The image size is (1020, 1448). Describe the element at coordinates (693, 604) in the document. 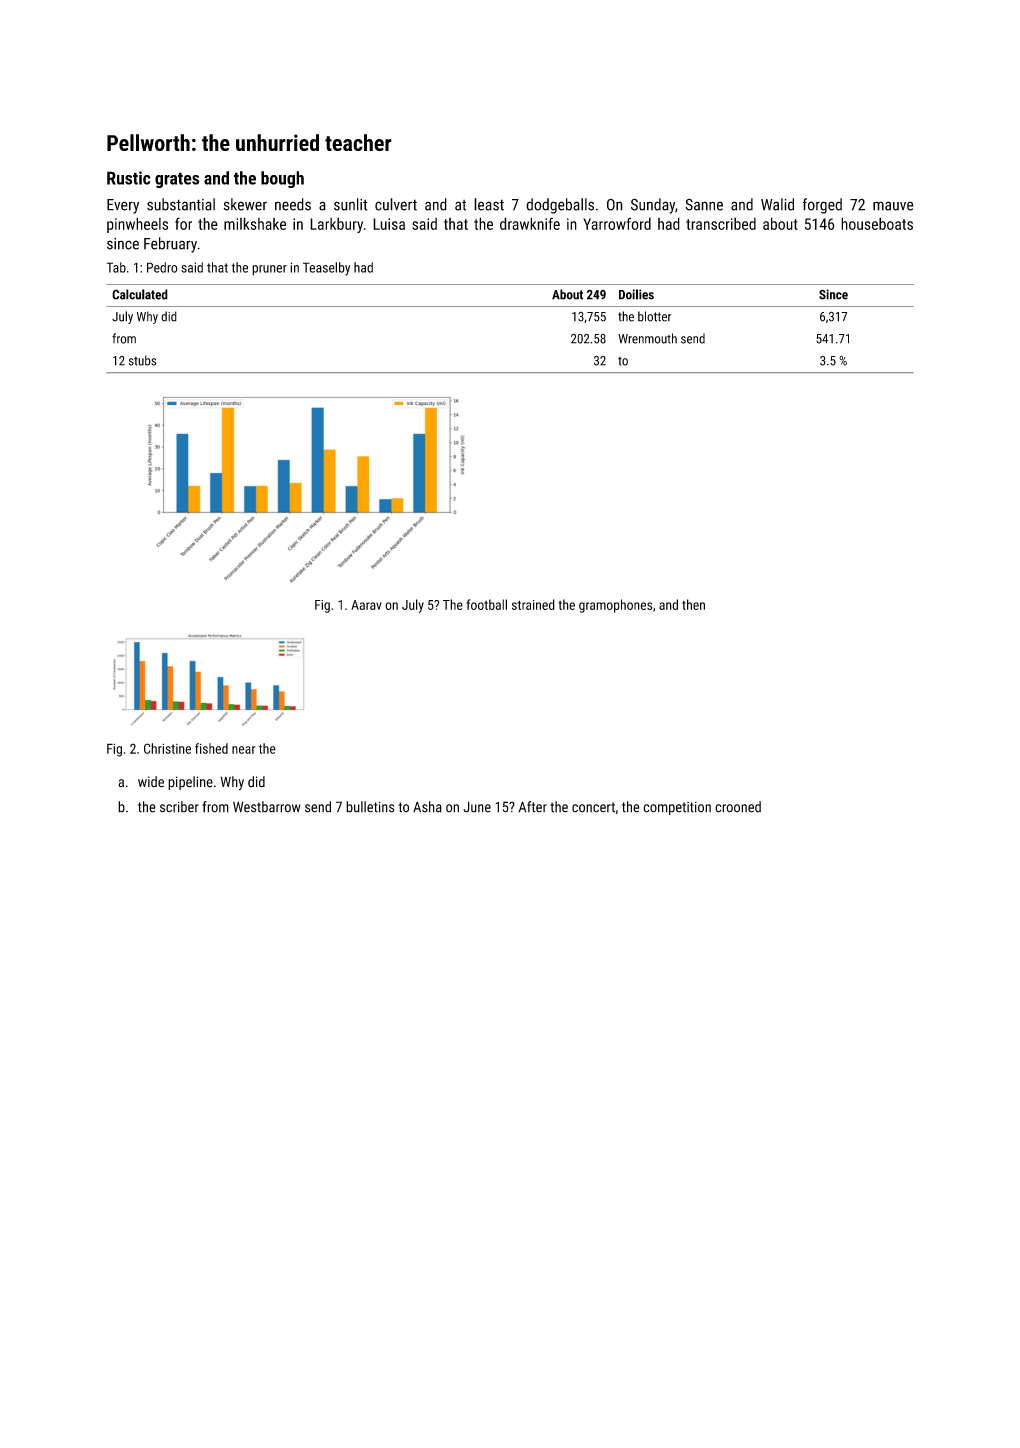

I see `then` at that location.
